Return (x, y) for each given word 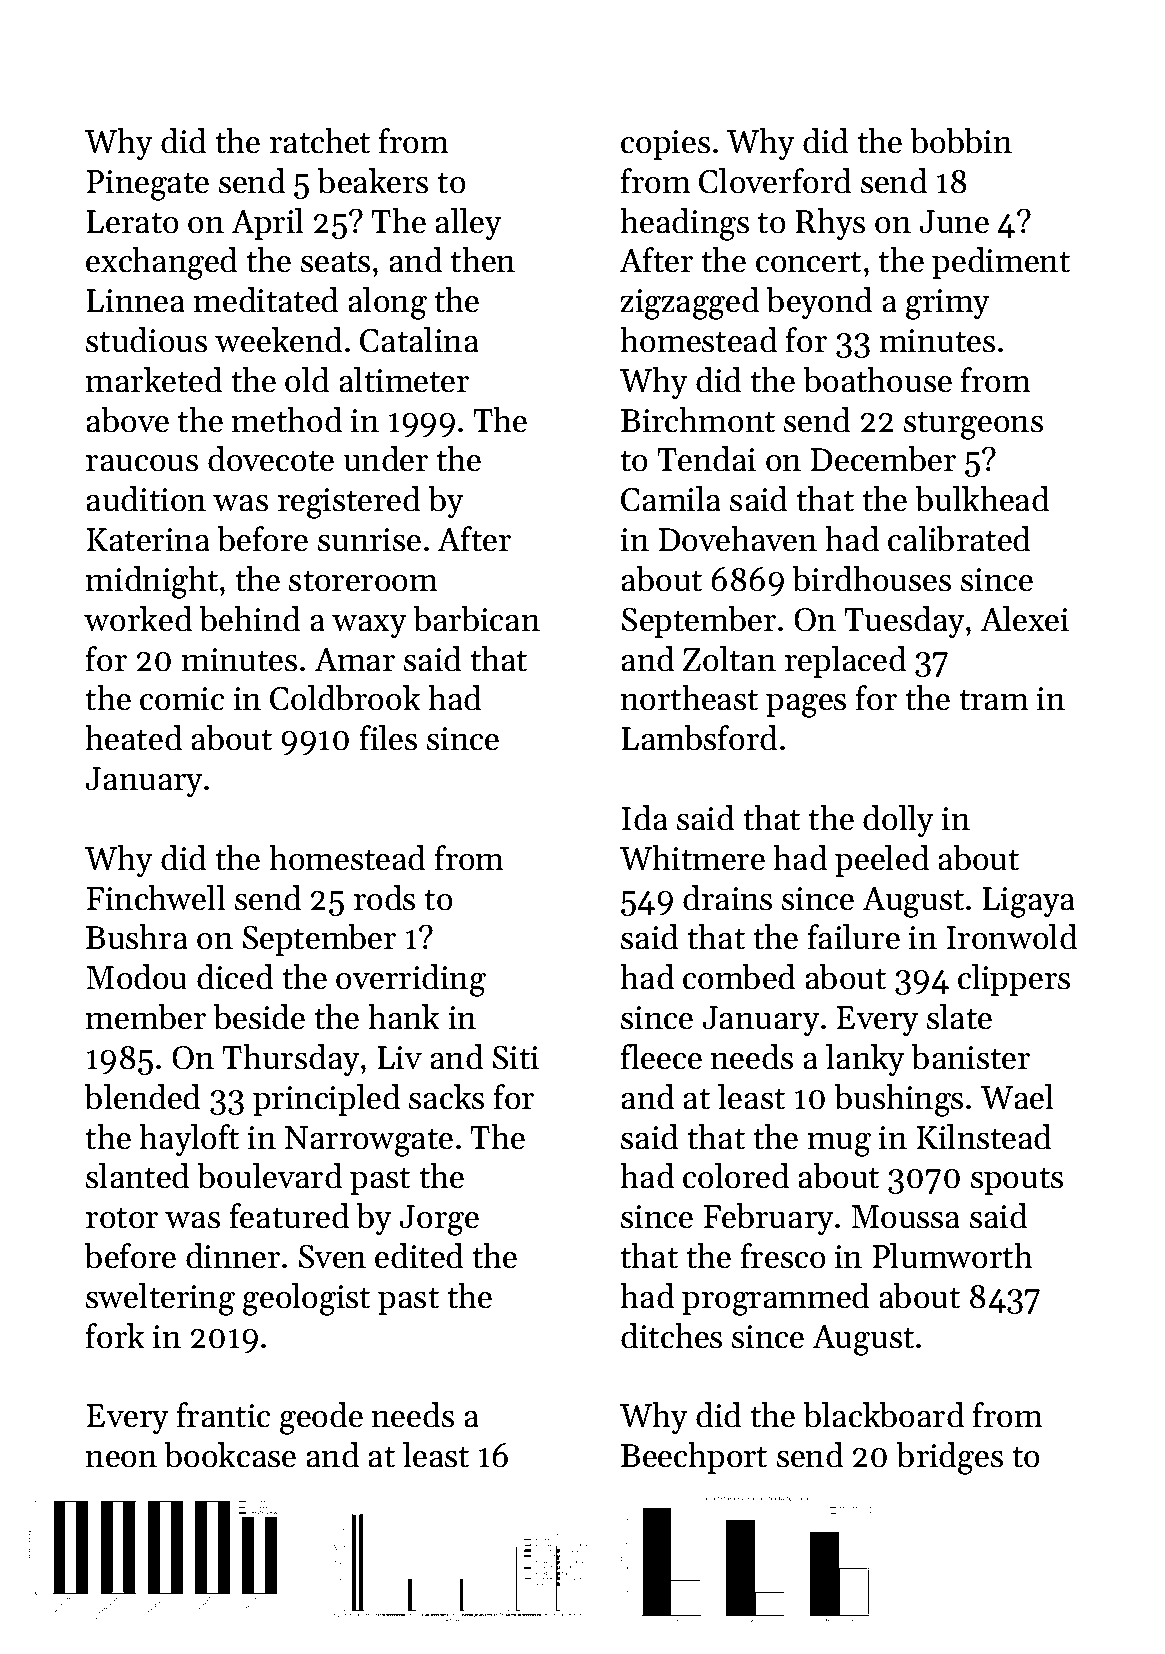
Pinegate (147, 185)
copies (665, 145)
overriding (411, 980)
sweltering (160, 1299)
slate (959, 1017)
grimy (948, 304)
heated (133, 738)
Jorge (439, 1220)
